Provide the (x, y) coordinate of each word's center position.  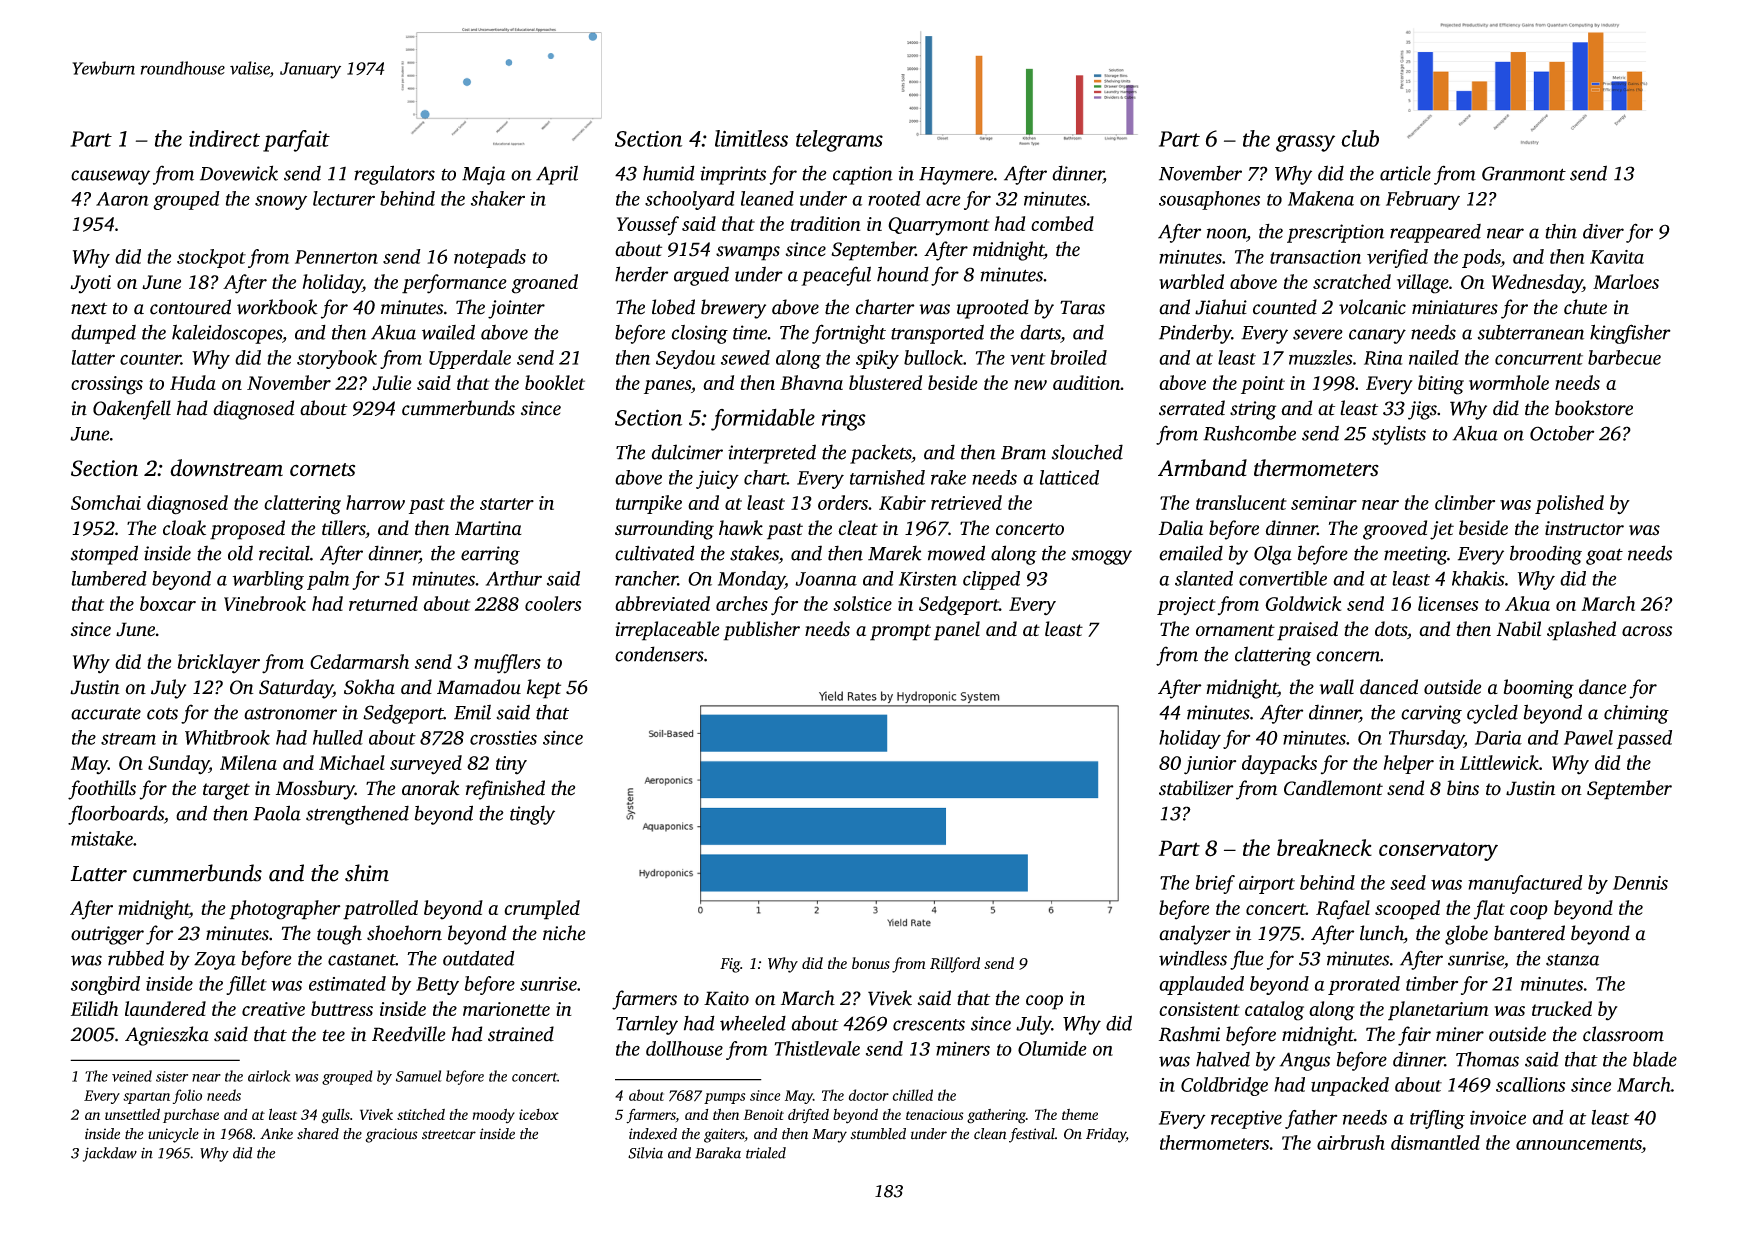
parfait (296, 141)
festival (1032, 1135)
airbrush (1351, 1142)
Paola (277, 813)
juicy (717, 479)
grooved (1395, 530)
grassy (1305, 143)
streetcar (449, 1135)
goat (1604, 556)
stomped (104, 555)
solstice (862, 603)
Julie (391, 382)
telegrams (839, 141)
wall (1336, 687)
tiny (511, 765)
